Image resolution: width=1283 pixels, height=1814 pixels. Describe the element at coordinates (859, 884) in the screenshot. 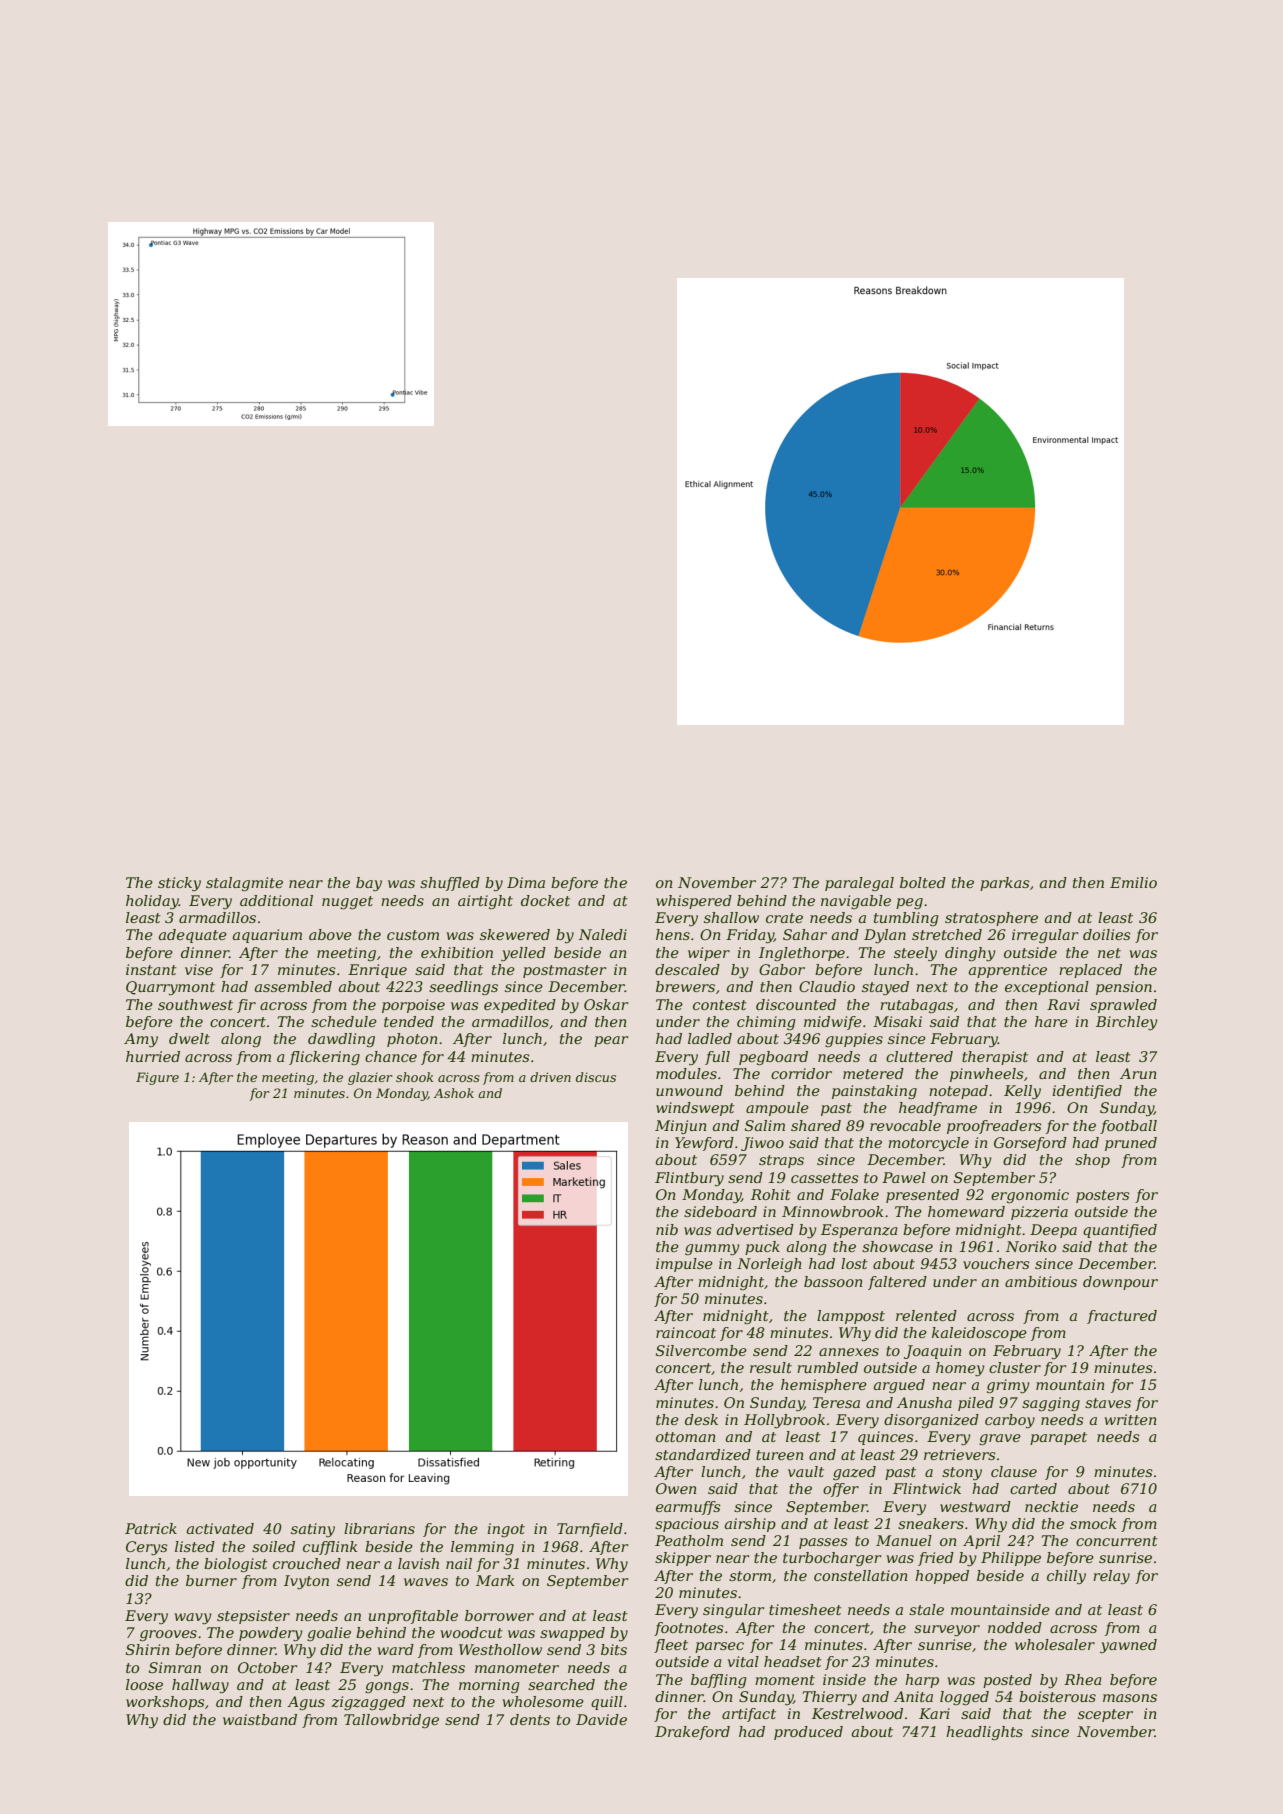

I see `paralegal` at that location.
